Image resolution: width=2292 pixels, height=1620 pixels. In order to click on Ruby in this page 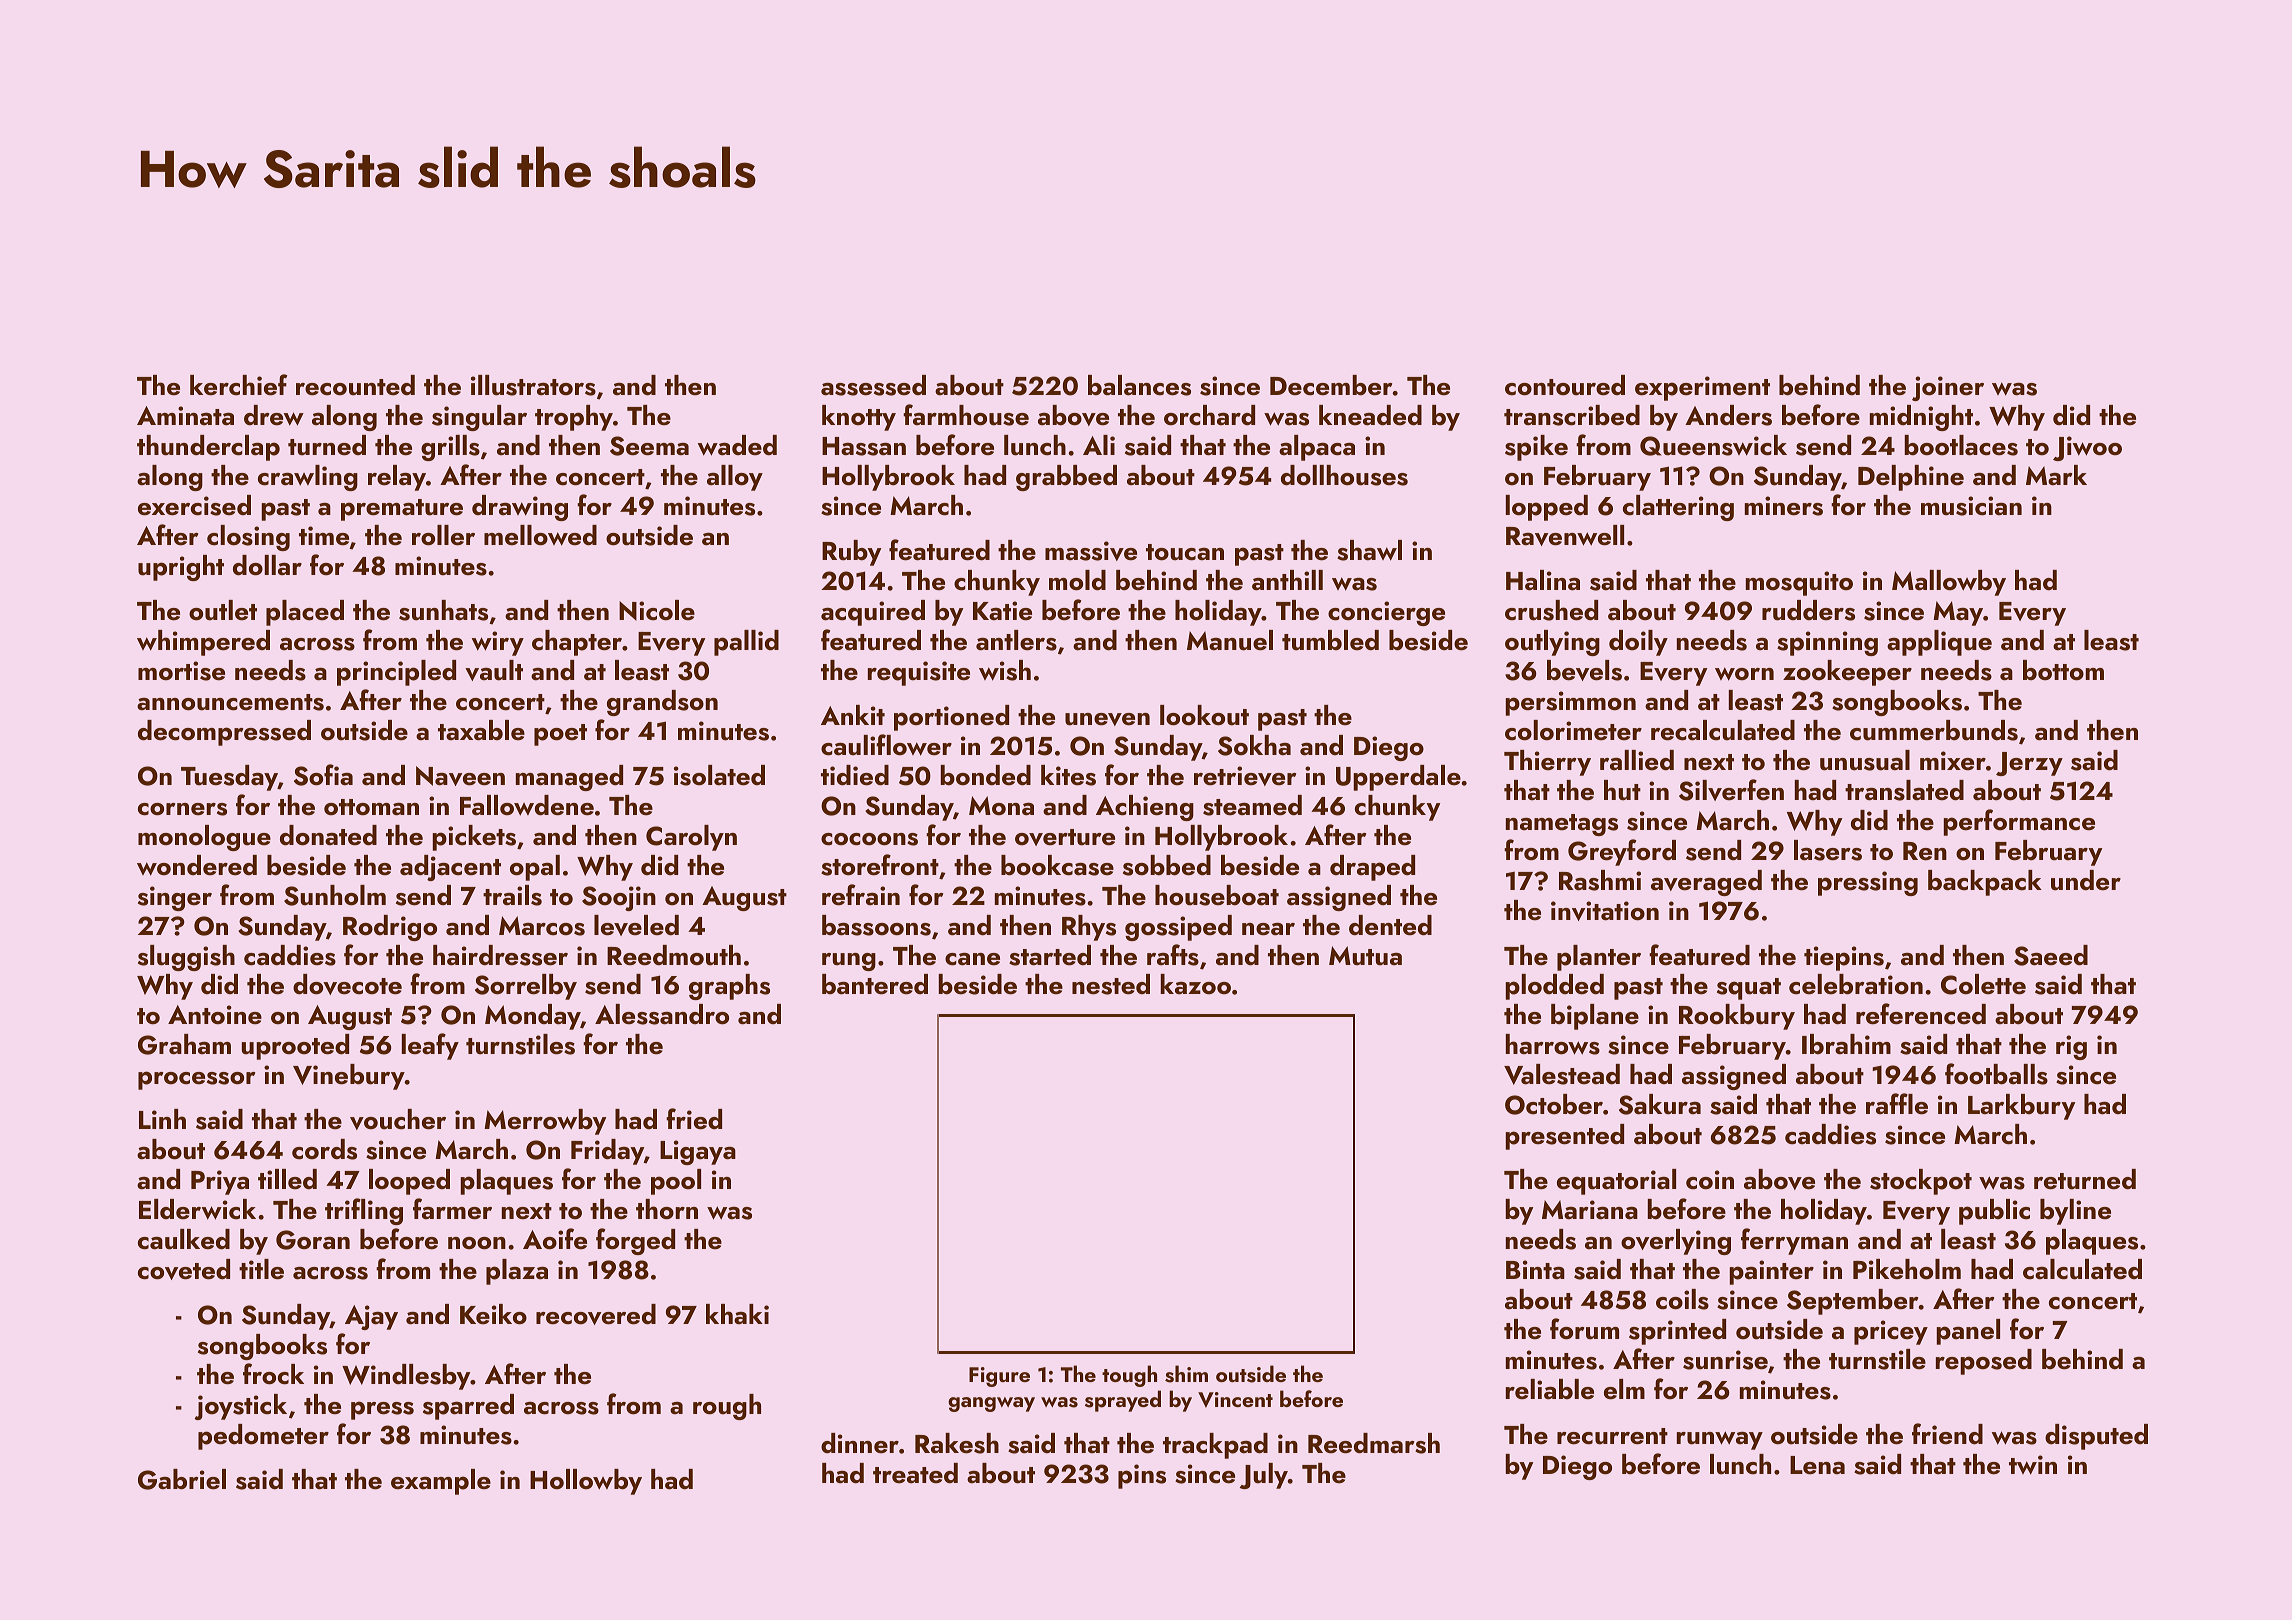, I will do `click(851, 553)`.
